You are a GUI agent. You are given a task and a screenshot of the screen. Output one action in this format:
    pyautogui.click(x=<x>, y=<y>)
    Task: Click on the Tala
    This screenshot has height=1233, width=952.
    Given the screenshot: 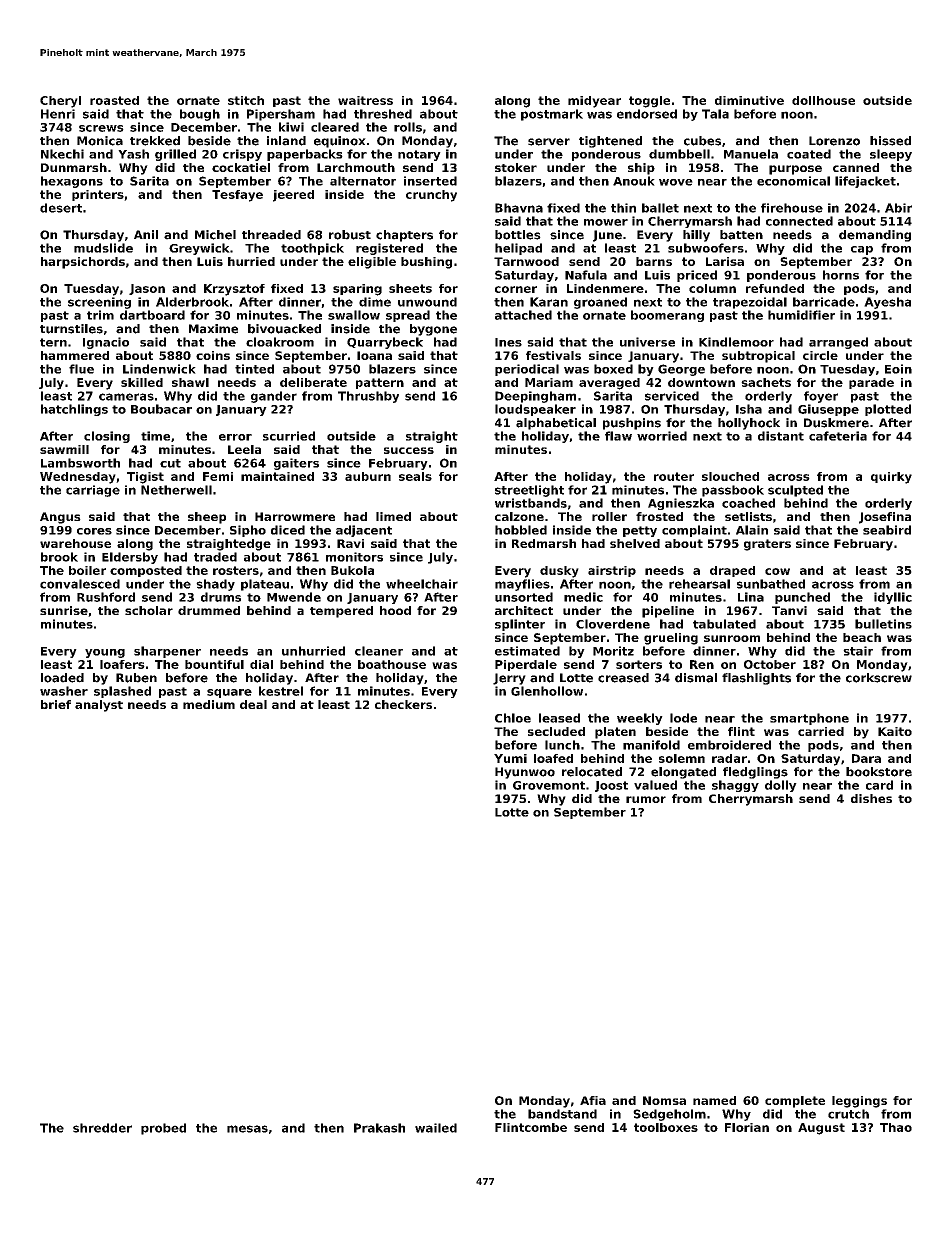 What is the action you would take?
    pyautogui.click(x=715, y=114)
